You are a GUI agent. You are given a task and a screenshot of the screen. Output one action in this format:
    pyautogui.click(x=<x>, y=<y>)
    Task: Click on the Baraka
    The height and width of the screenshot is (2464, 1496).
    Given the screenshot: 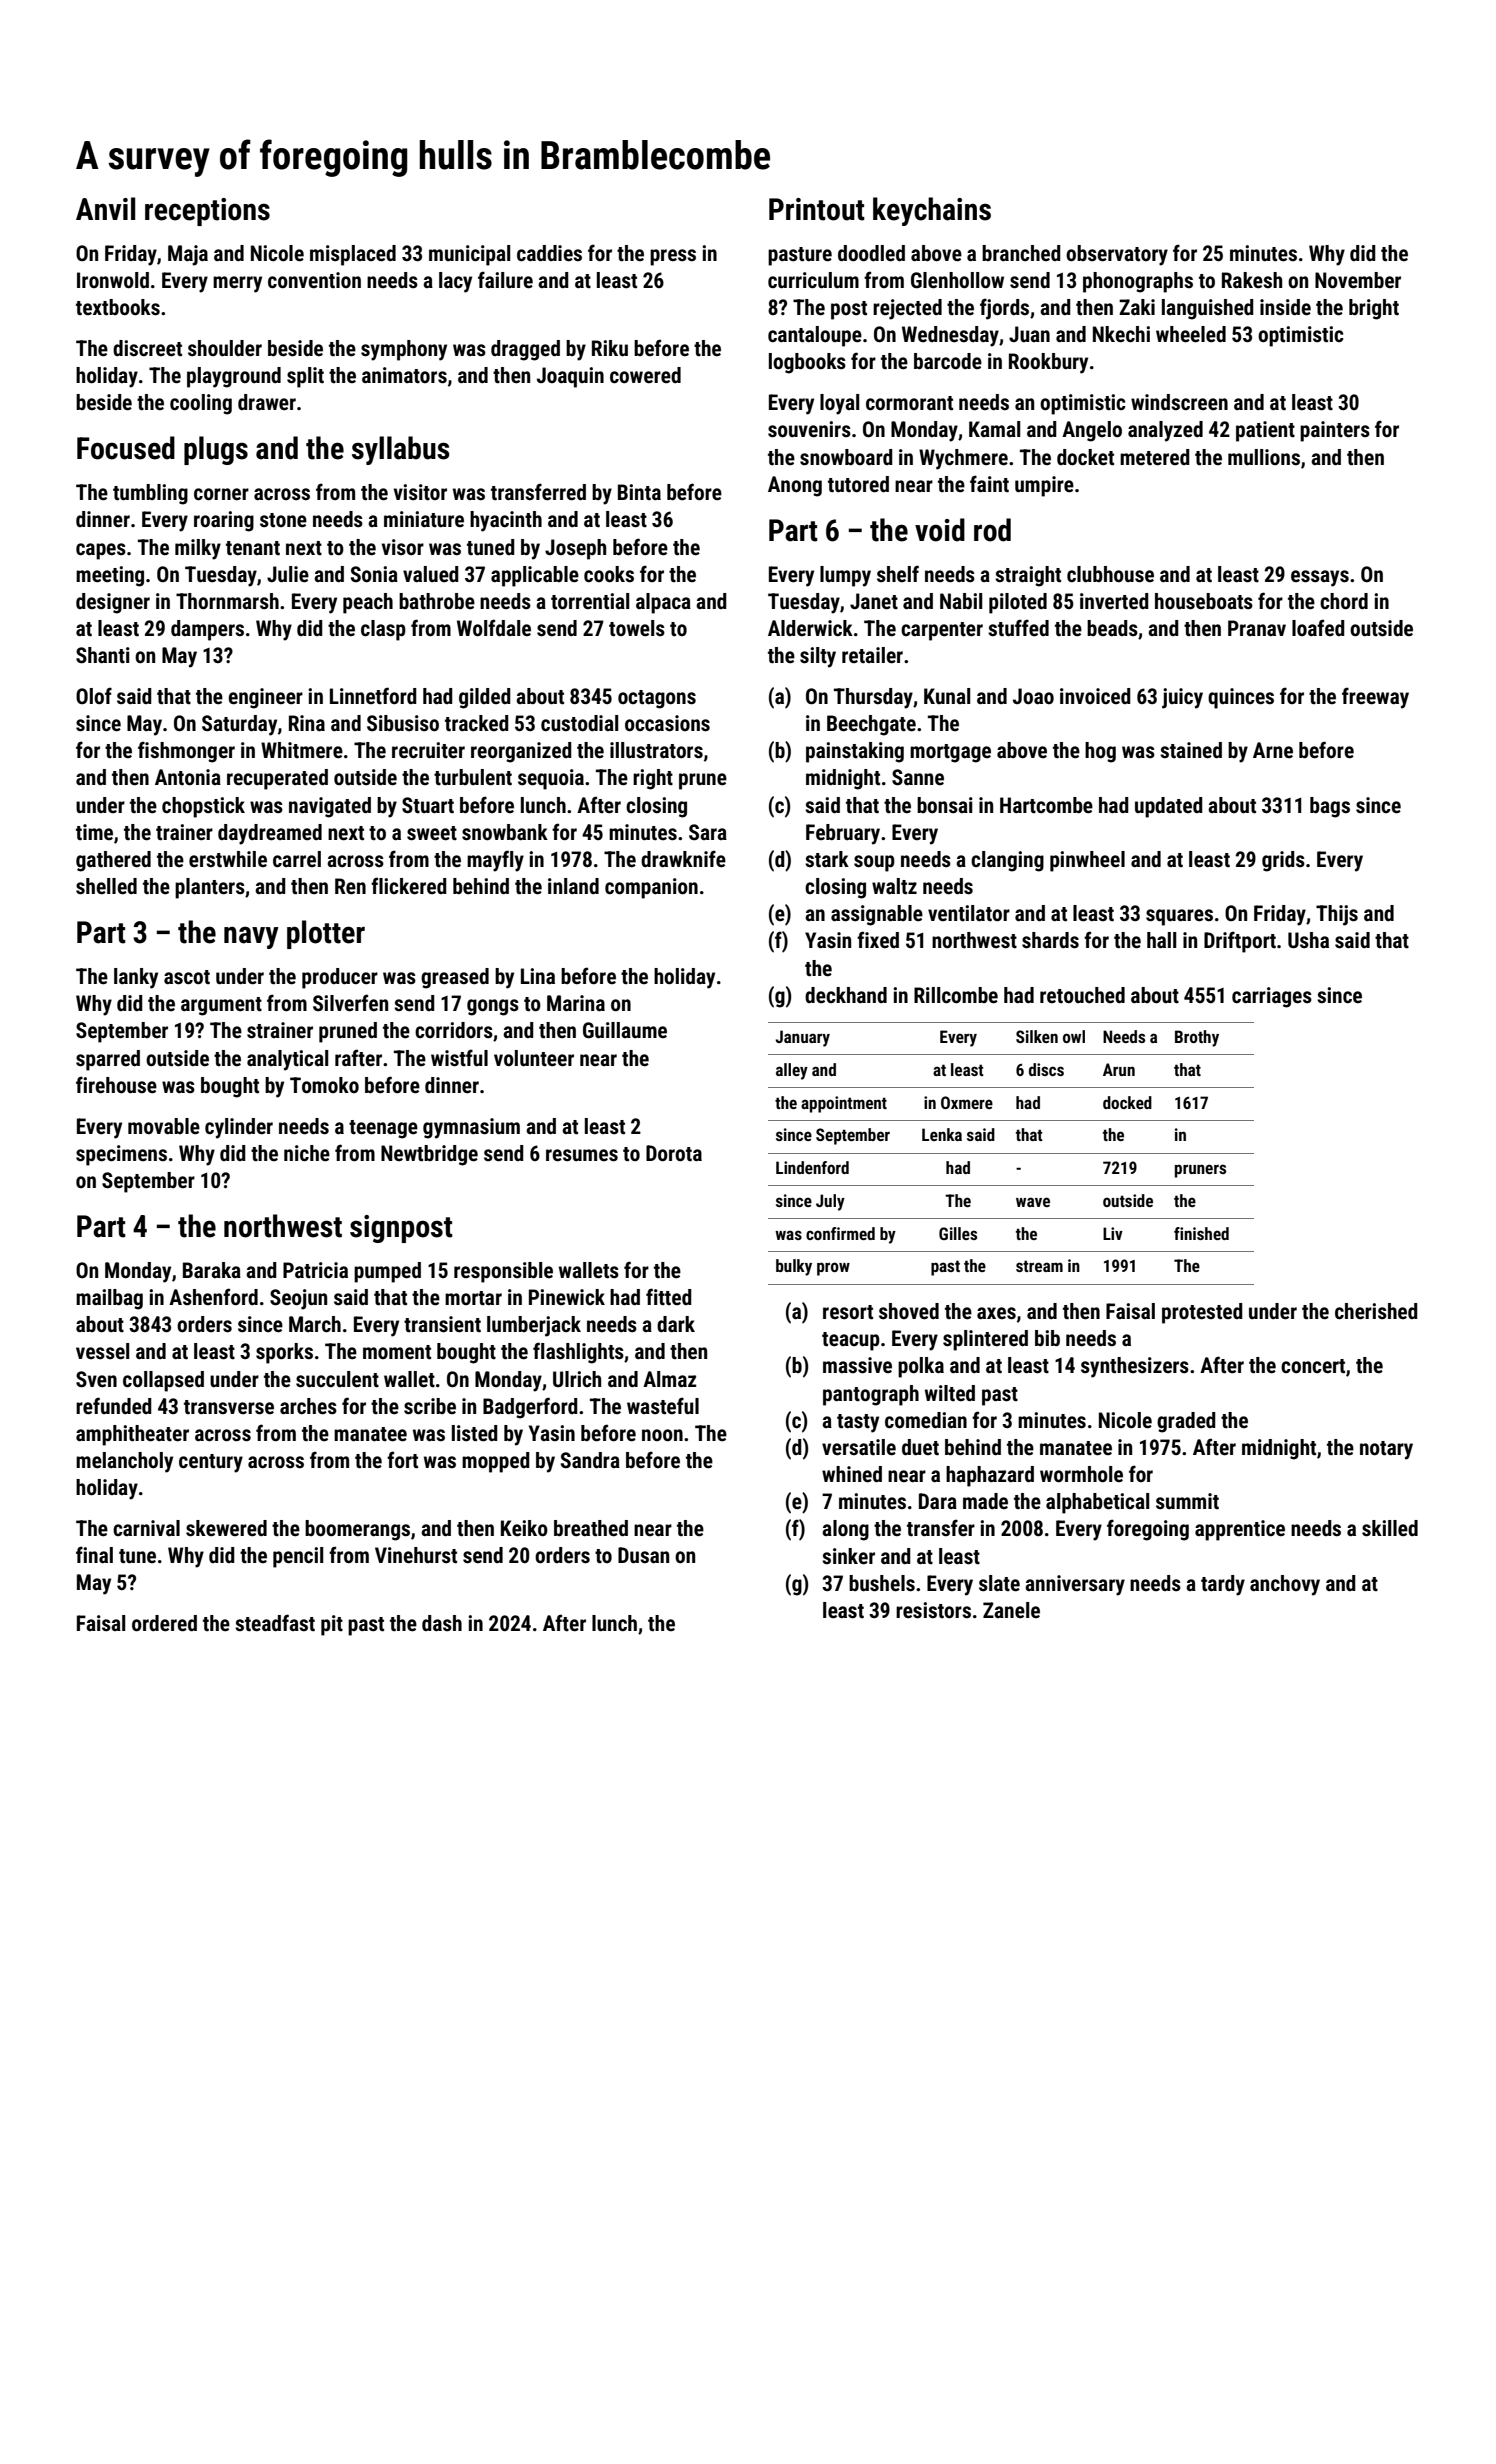 What is the action you would take?
    pyautogui.click(x=212, y=1270)
